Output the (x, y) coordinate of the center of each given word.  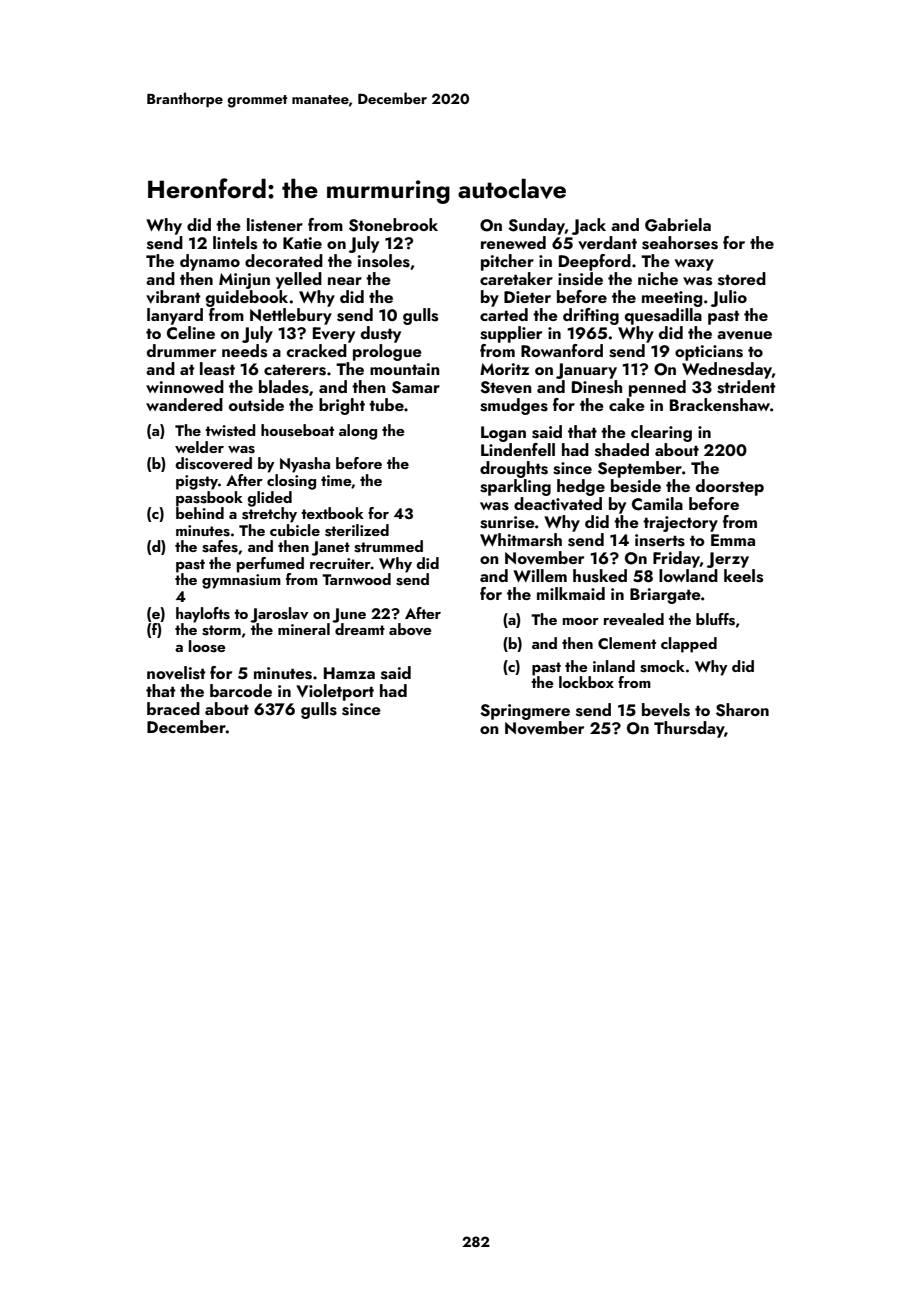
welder (199, 447)
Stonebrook (393, 225)
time (336, 480)
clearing (661, 433)
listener (275, 225)
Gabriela (678, 225)
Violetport (335, 692)
